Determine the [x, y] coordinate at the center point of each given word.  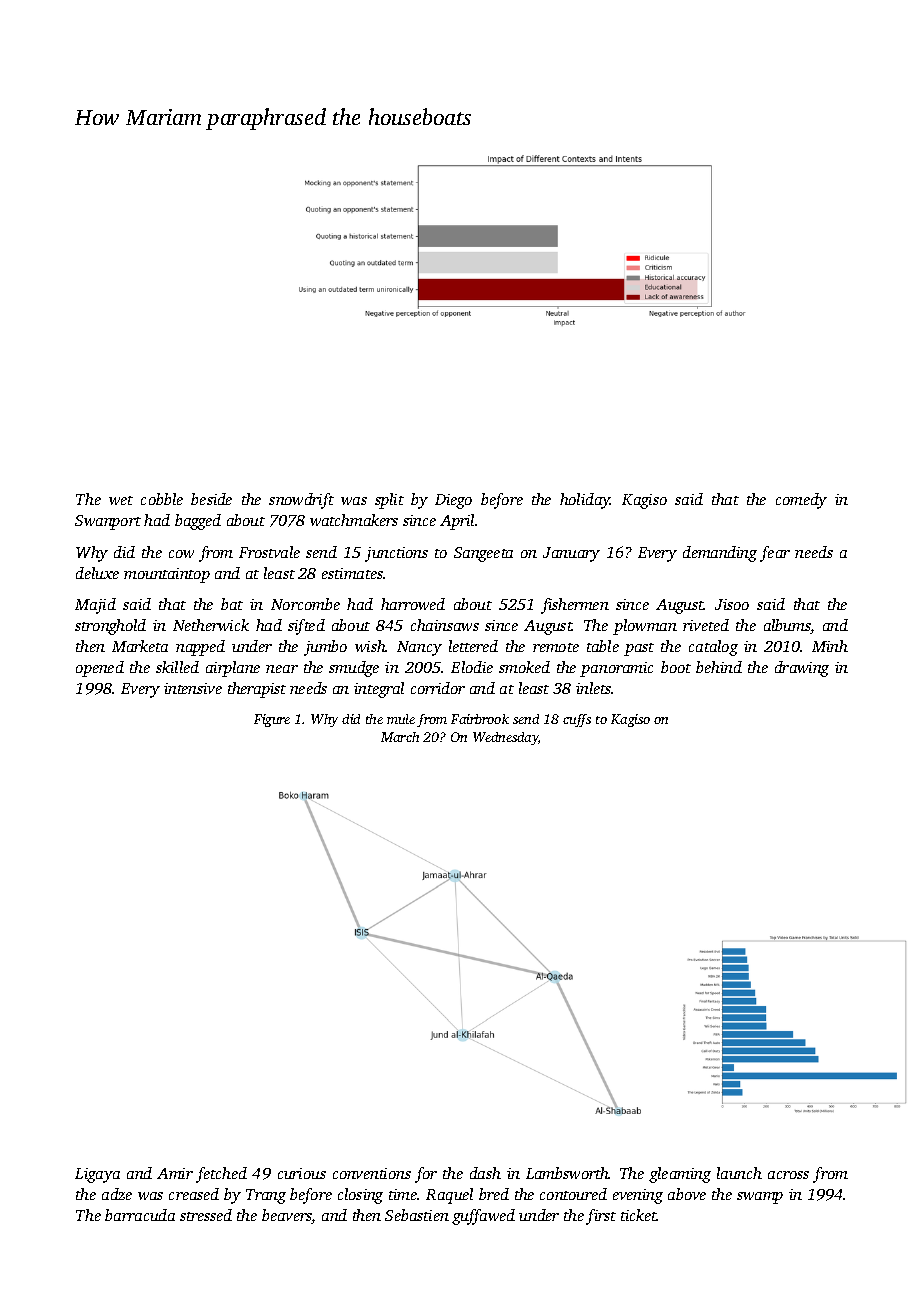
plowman [645, 627]
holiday [585, 501]
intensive [193, 688]
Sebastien [417, 1215]
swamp [760, 1198]
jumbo [325, 648]
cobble [162, 499]
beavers [287, 1216]
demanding [720, 554]
